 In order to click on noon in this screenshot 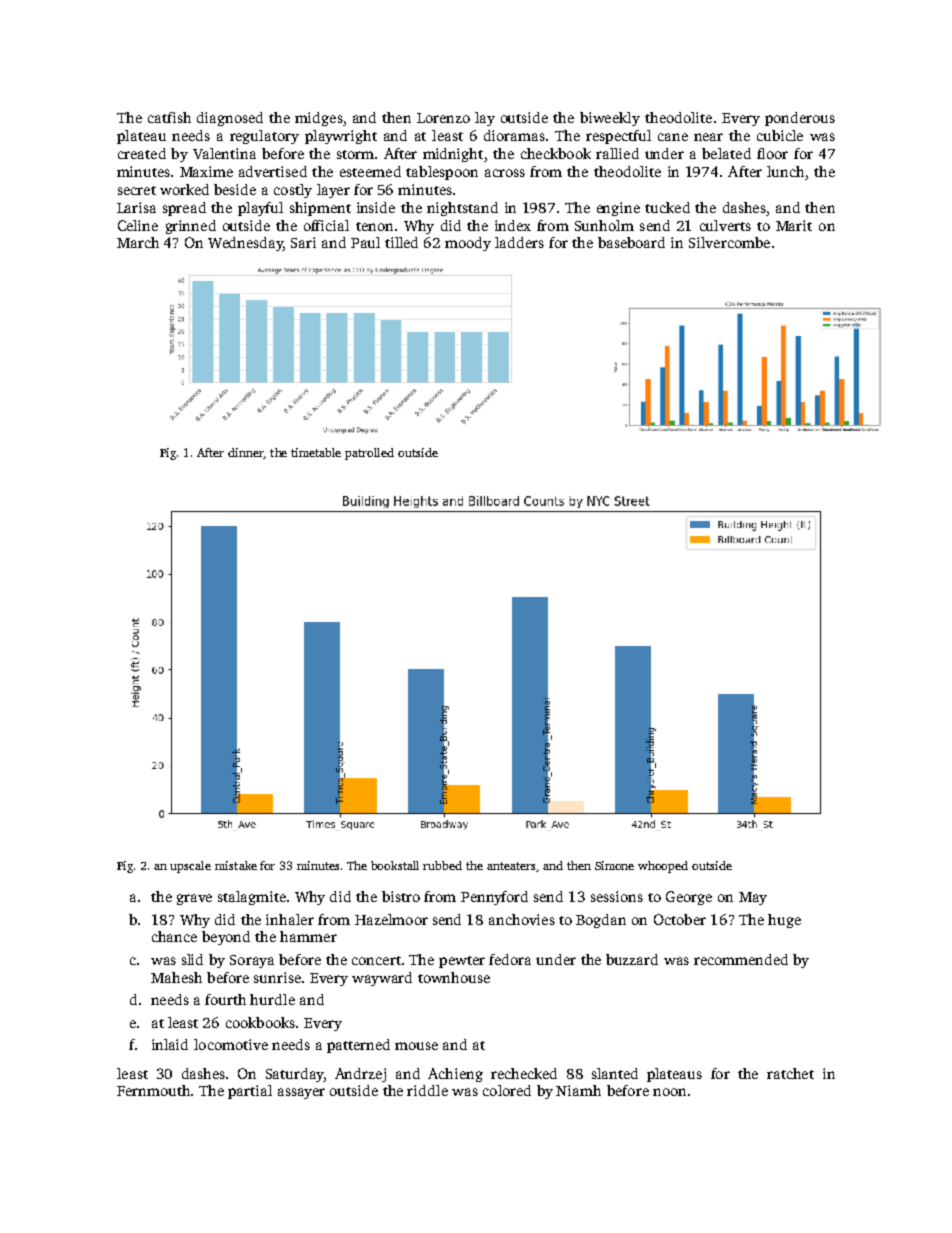, I will do `click(669, 1092)`.
